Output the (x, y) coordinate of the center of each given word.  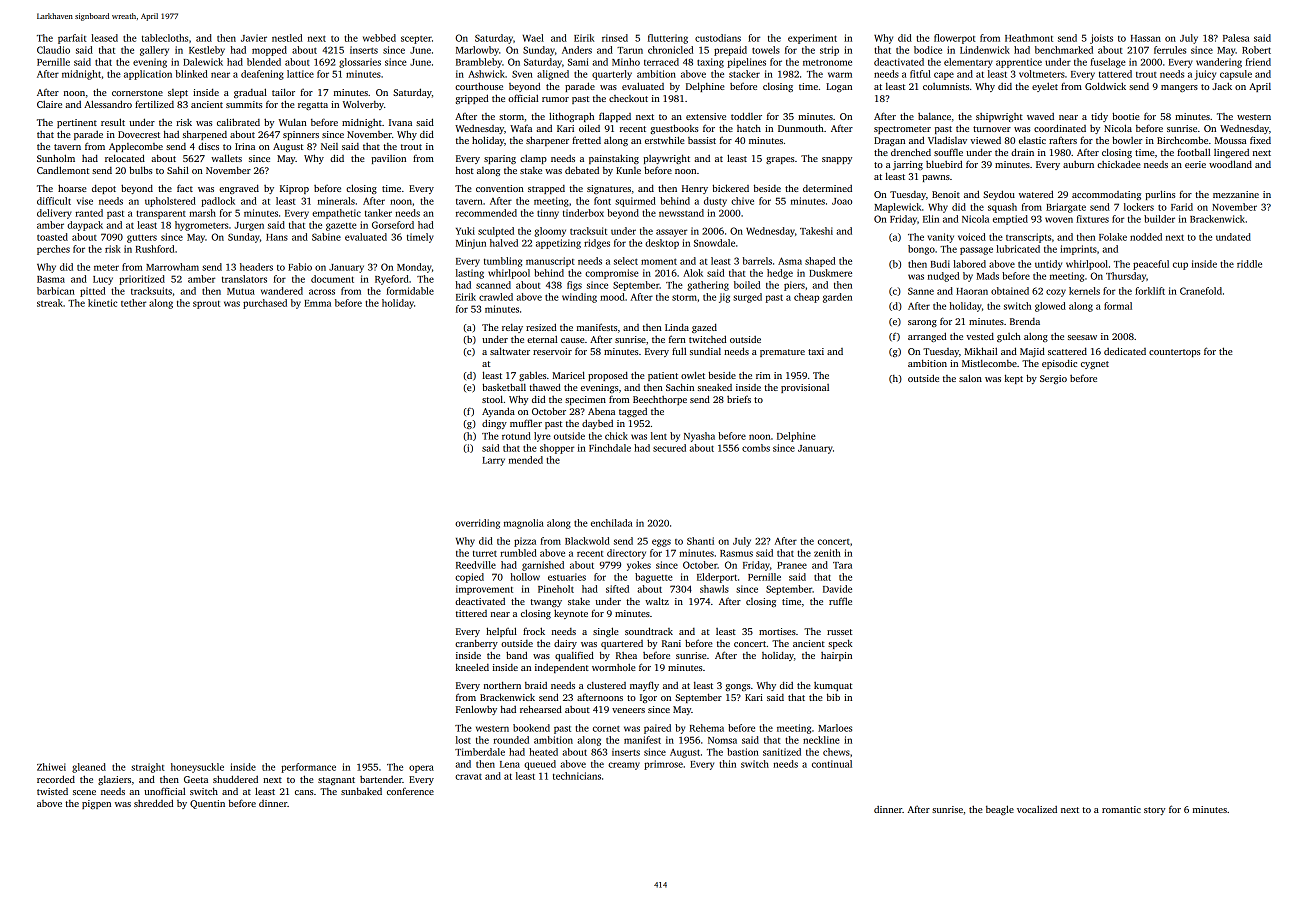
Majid (1032, 352)
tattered (1115, 74)
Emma (317, 303)
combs (756, 448)
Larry (493, 461)
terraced (661, 62)
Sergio (1053, 379)
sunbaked (361, 791)
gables (532, 376)
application (148, 75)
